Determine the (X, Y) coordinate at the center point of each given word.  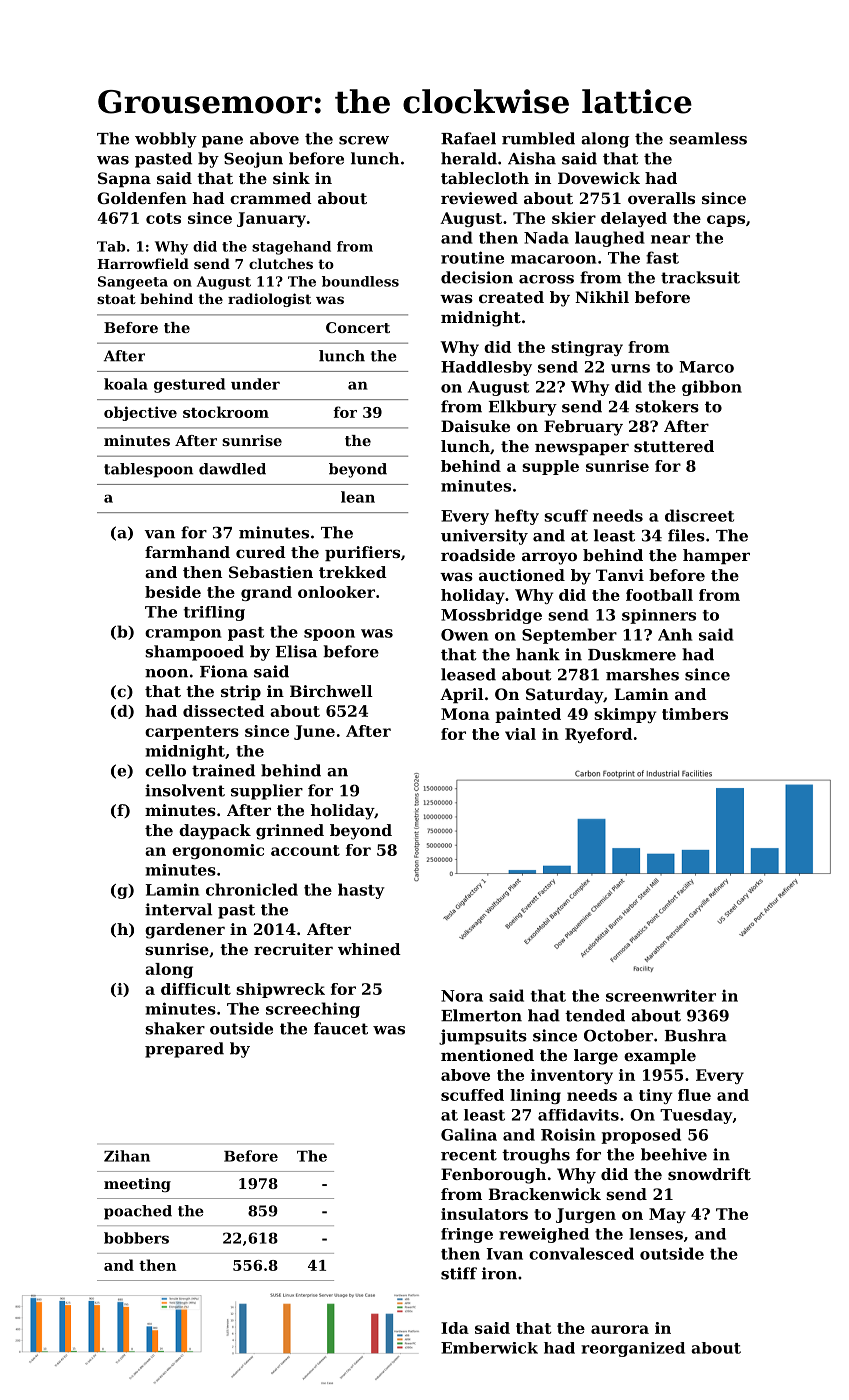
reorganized (633, 1349)
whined (369, 949)
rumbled (538, 138)
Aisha (532, 158)
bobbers (136, 1238)
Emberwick (489, 1348)
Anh (675, 634)
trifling (214, 613)
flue (694, 1095)
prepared (184, 1050)
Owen (464, 635)
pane (222, 142)
